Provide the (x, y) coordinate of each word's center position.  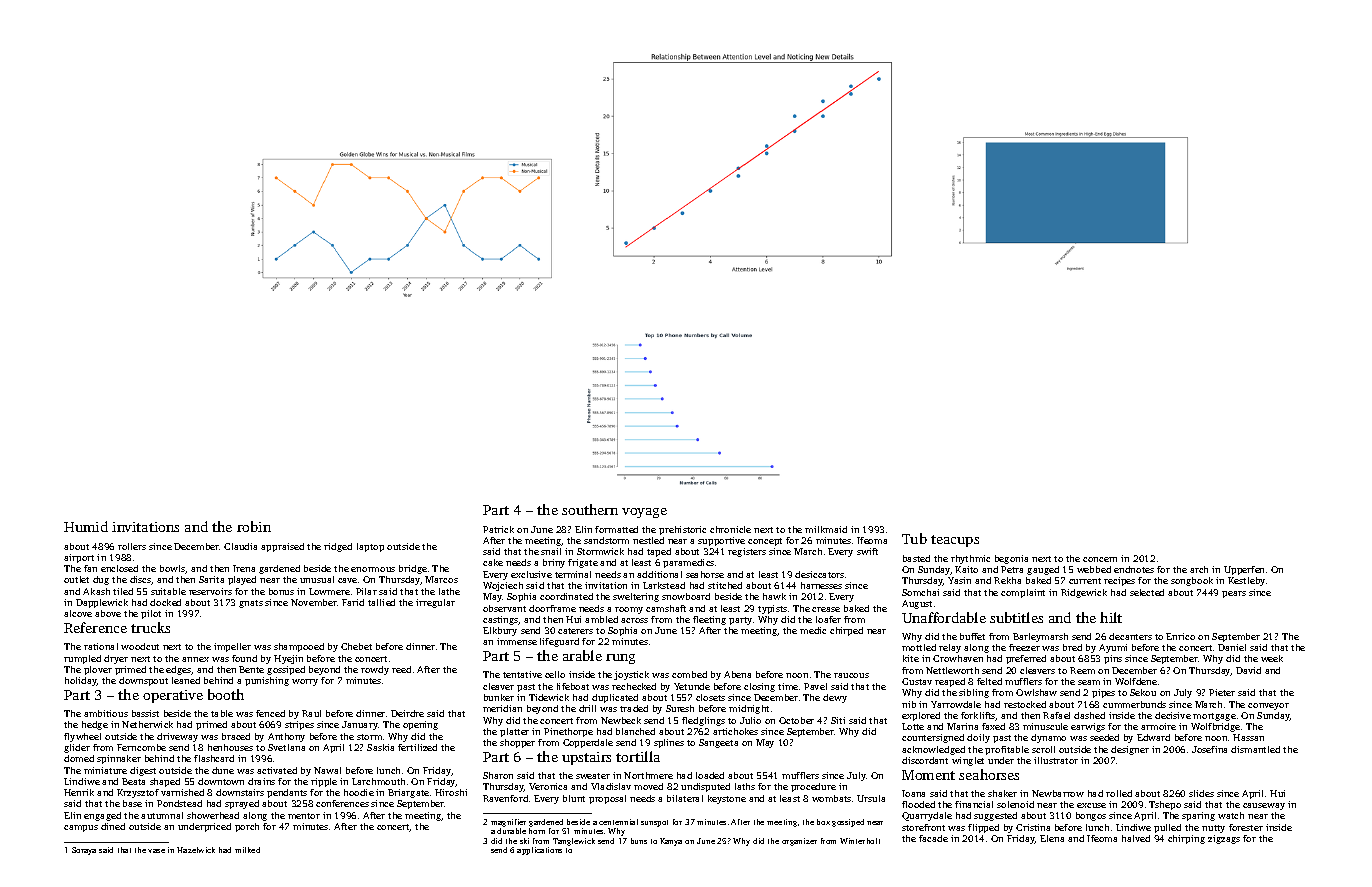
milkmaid (826, 529)
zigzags (1224, 839)
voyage (644, 513)
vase (156, 851)
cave (347, 580)
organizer (799, 842)
